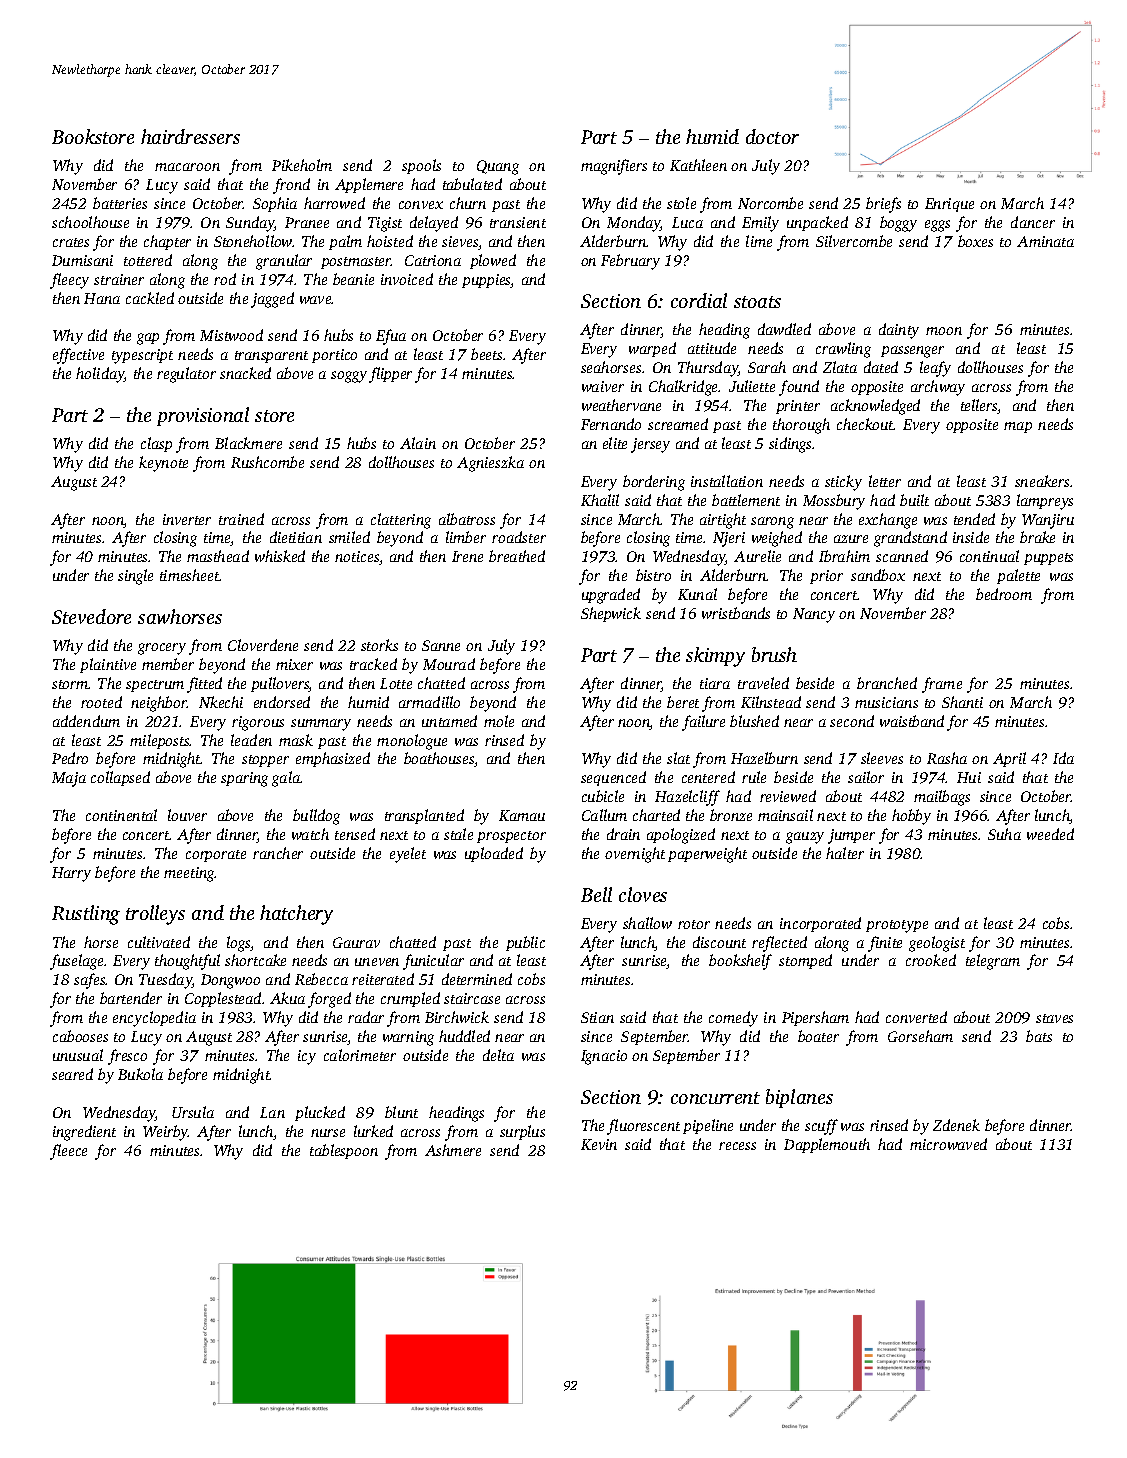 The height and width of the screenshot is (1458, 1127). Describe the element at coordinates (878, 575) in the screenshot. I see `sandbox` at that location.
